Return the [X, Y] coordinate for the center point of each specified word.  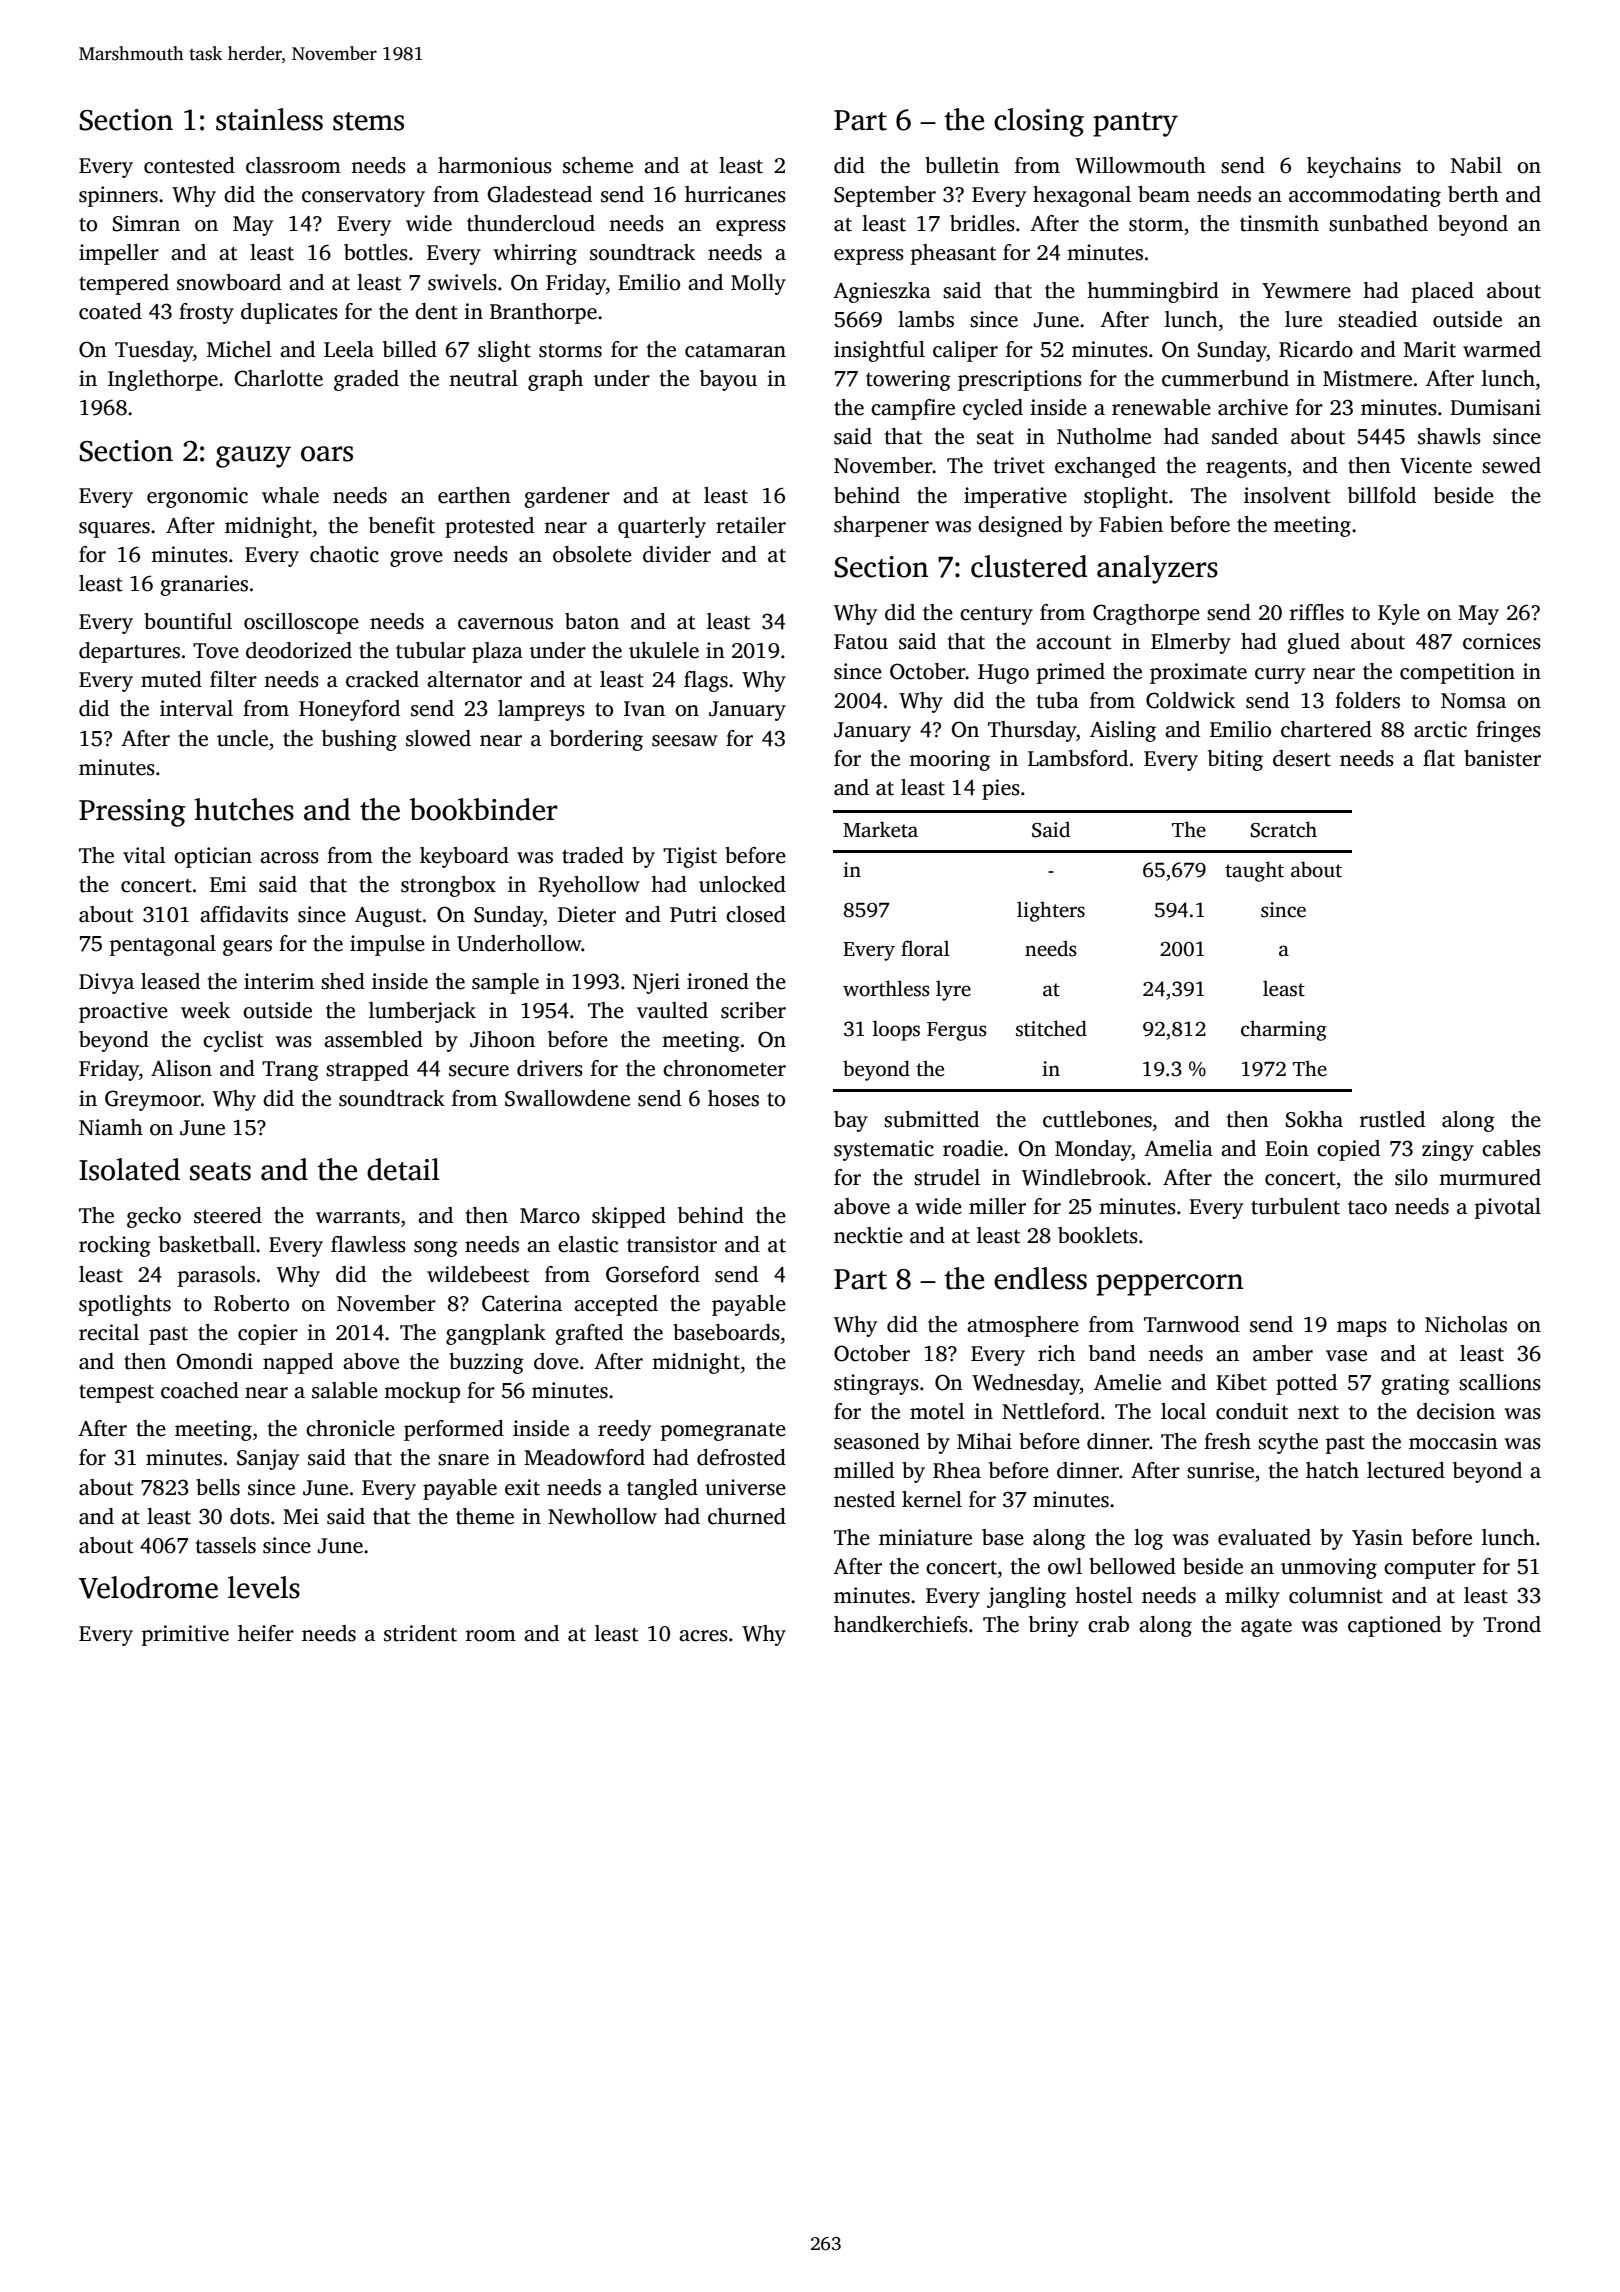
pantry [1135, 124]
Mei [301, 1516]
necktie [868, 1235]
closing [1039, 122]
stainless [269, 119]
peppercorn [1169, 1285]
